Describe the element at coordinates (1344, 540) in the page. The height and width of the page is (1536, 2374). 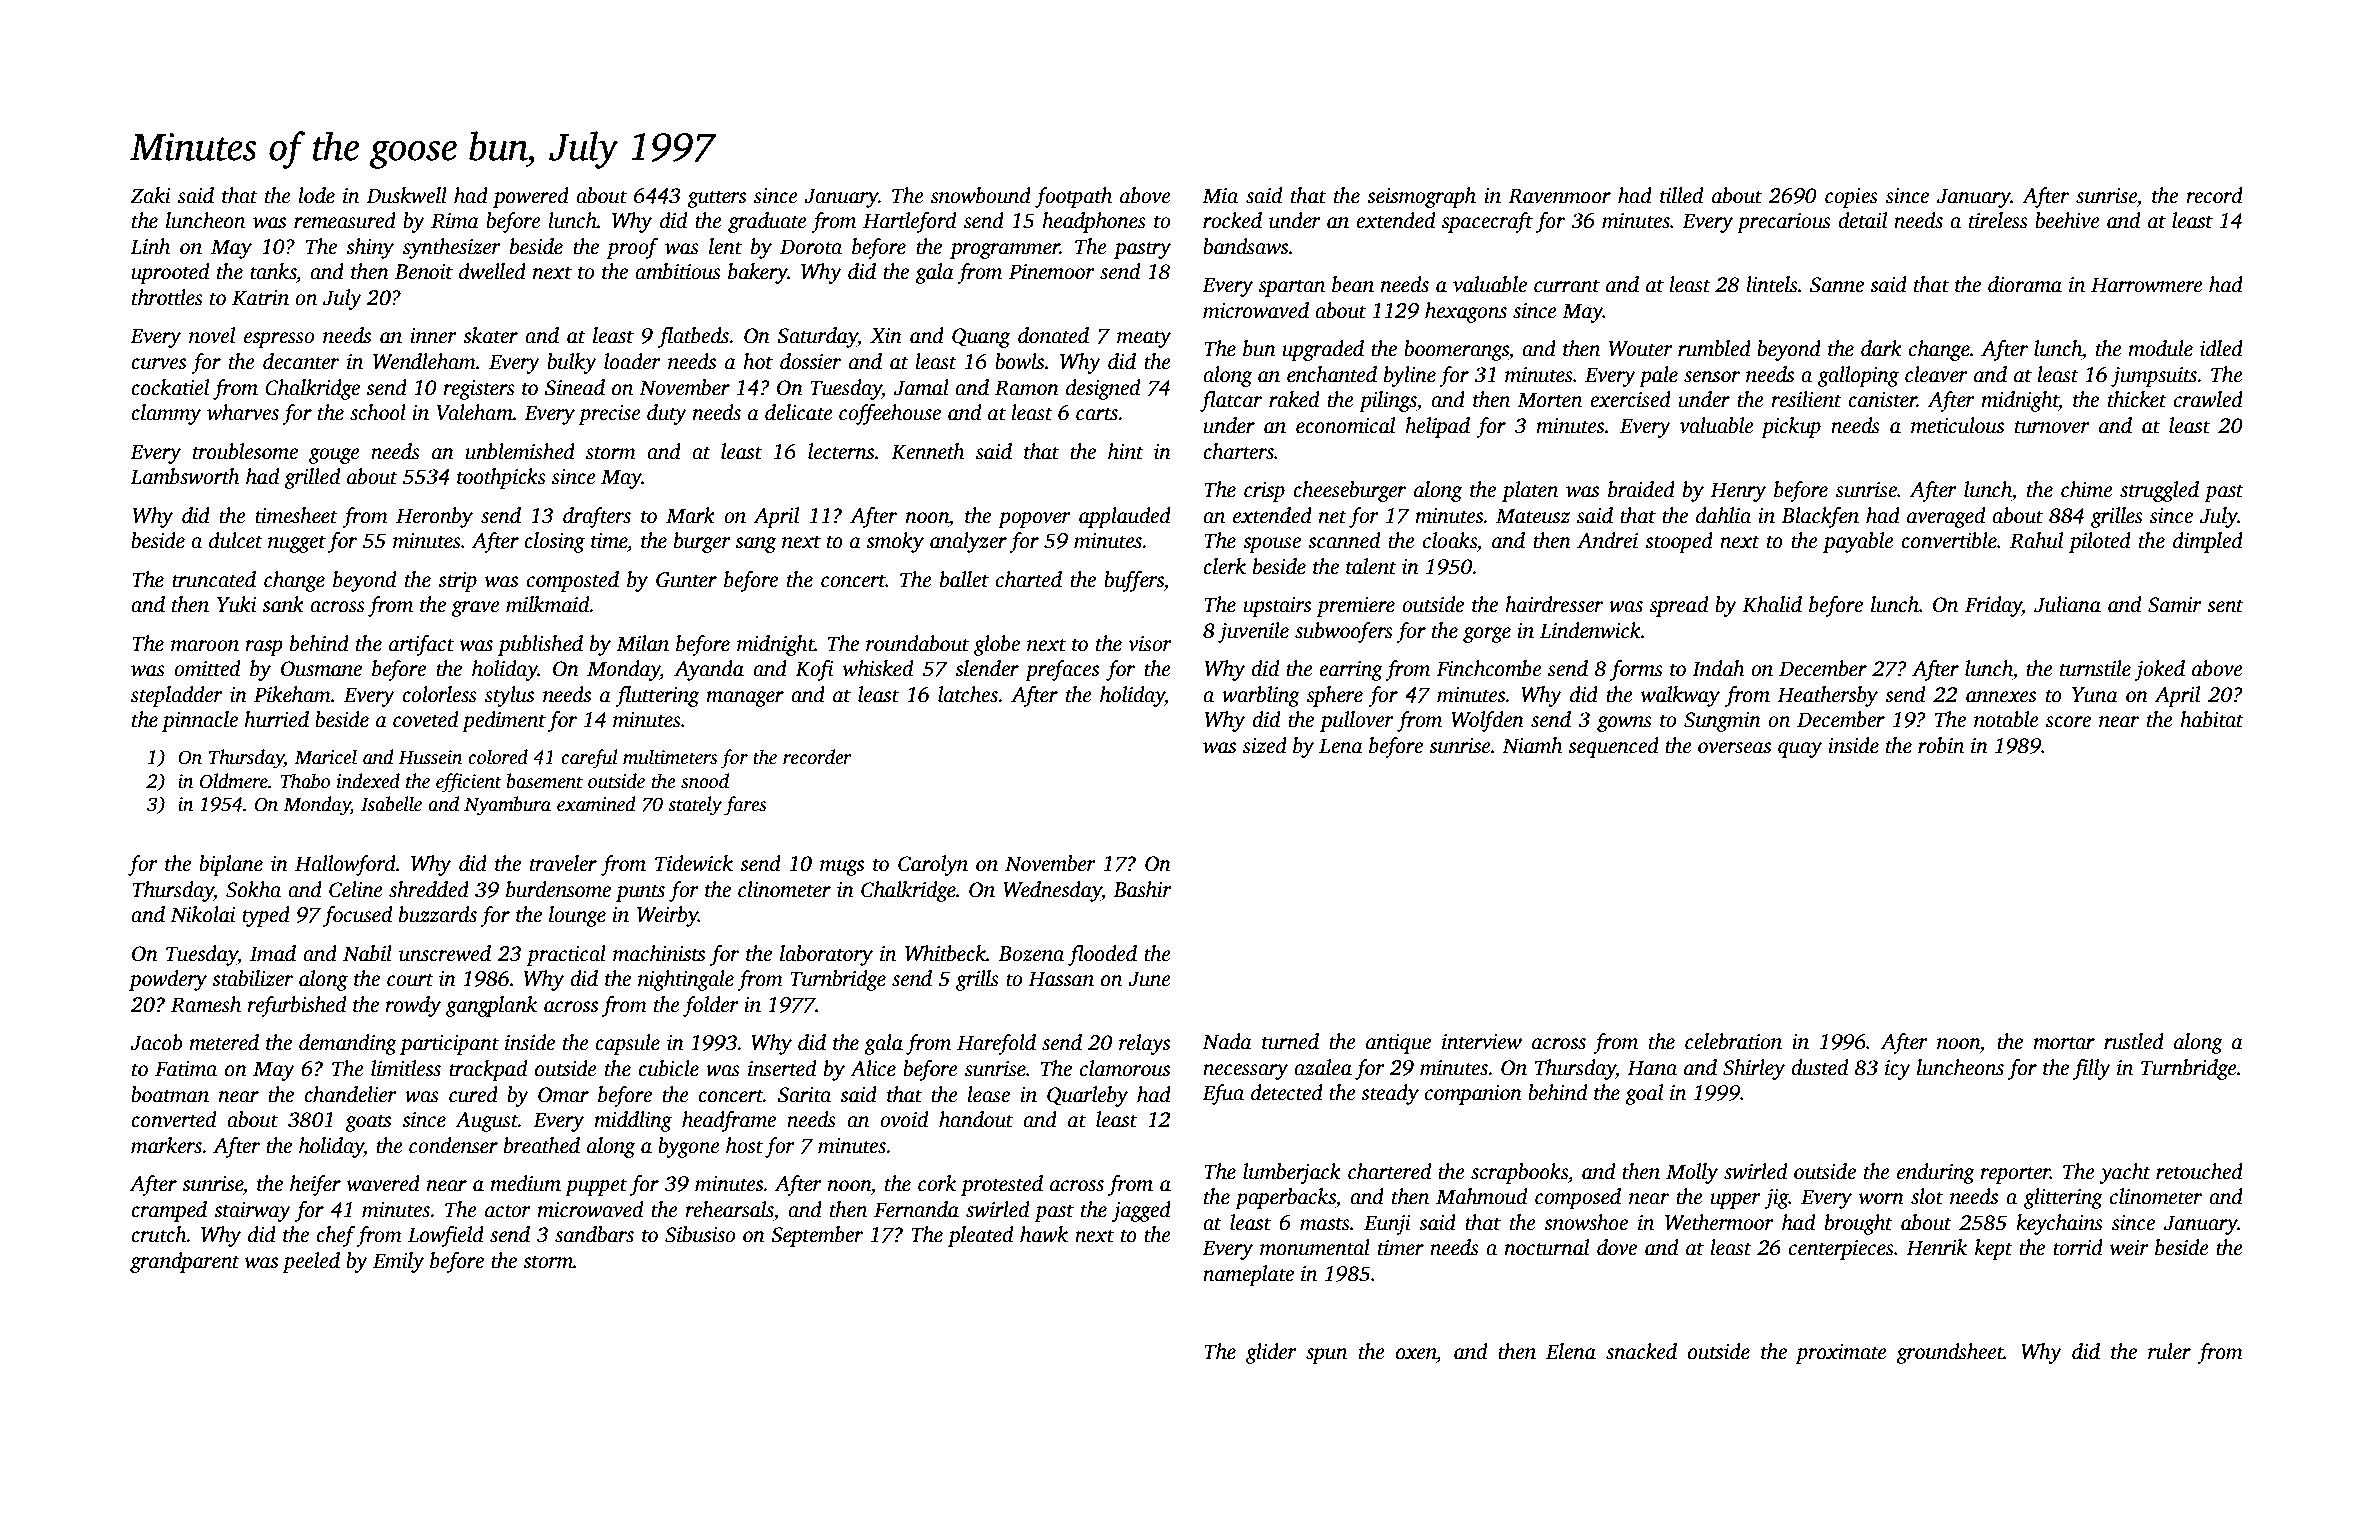
I see `scanned` at that location.
